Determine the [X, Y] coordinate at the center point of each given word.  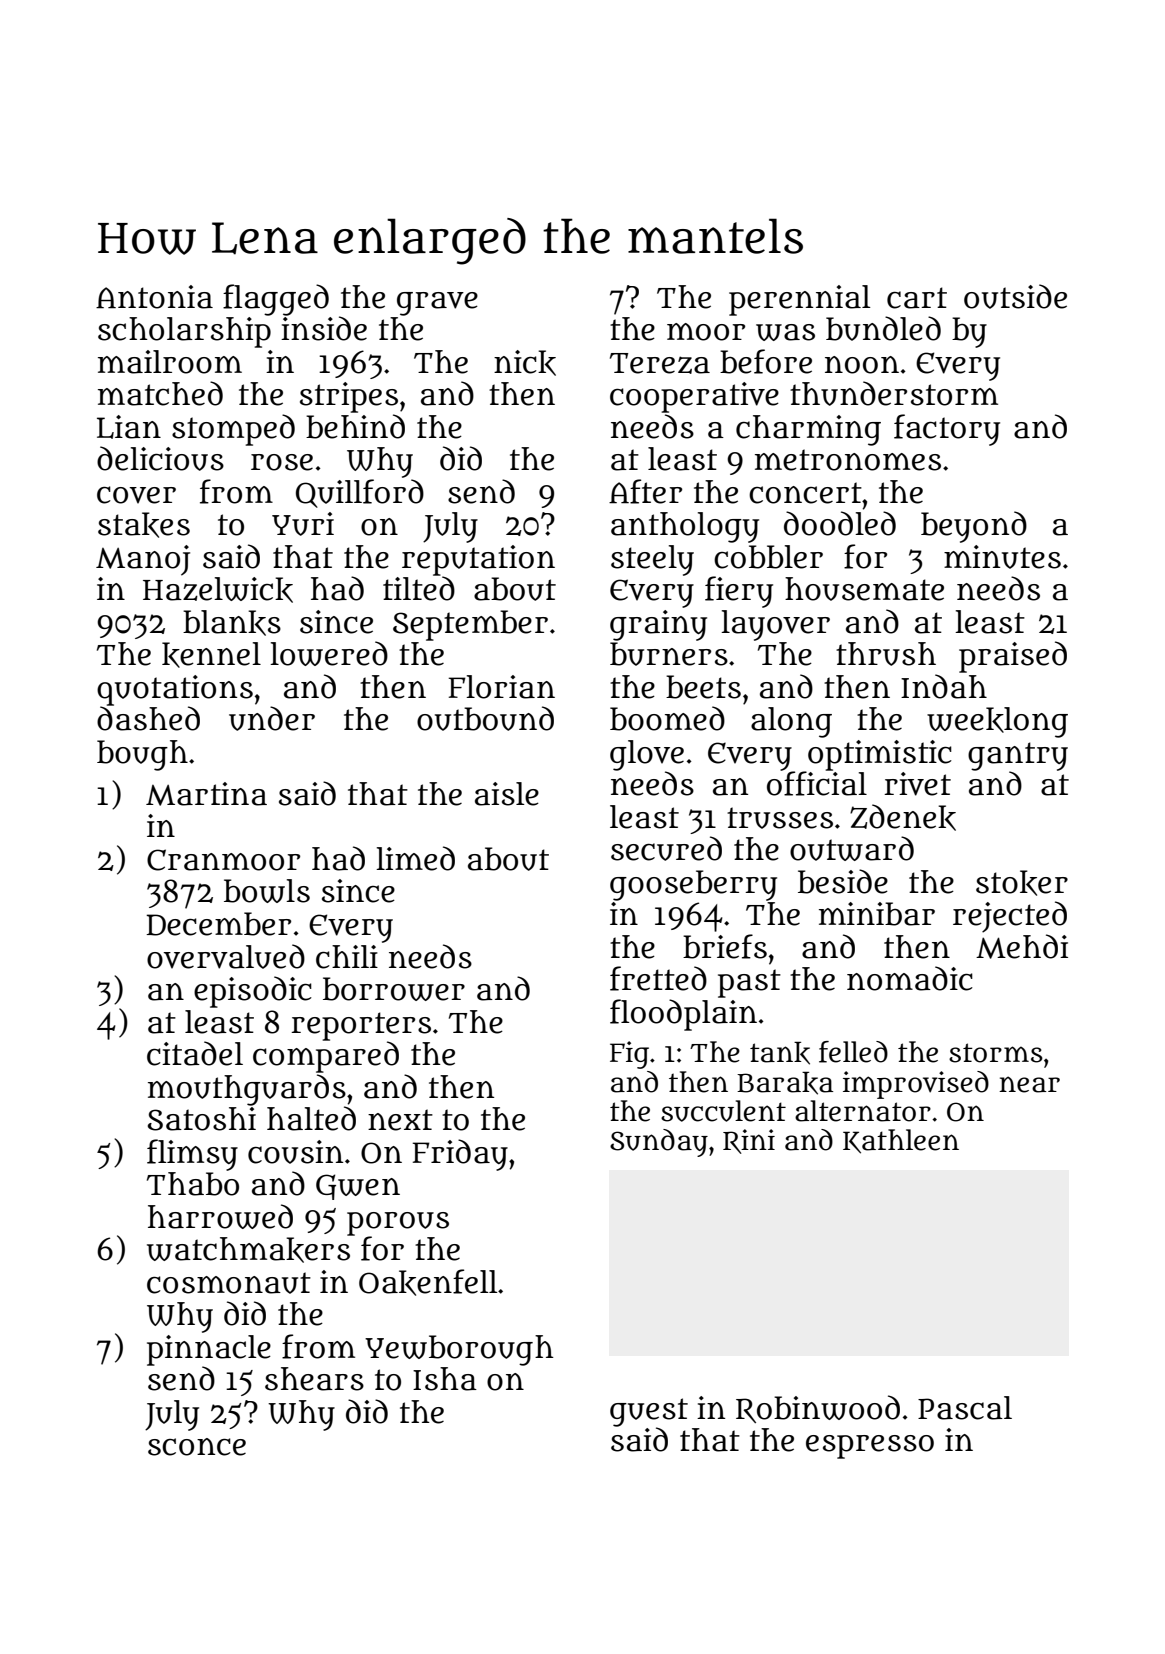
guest [649, 1412]
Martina [206, 794]
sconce [197, 1447]
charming [808, 430]
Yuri [303, 524]
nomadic [910, 978]
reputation [478, 560]
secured [666, 848]
